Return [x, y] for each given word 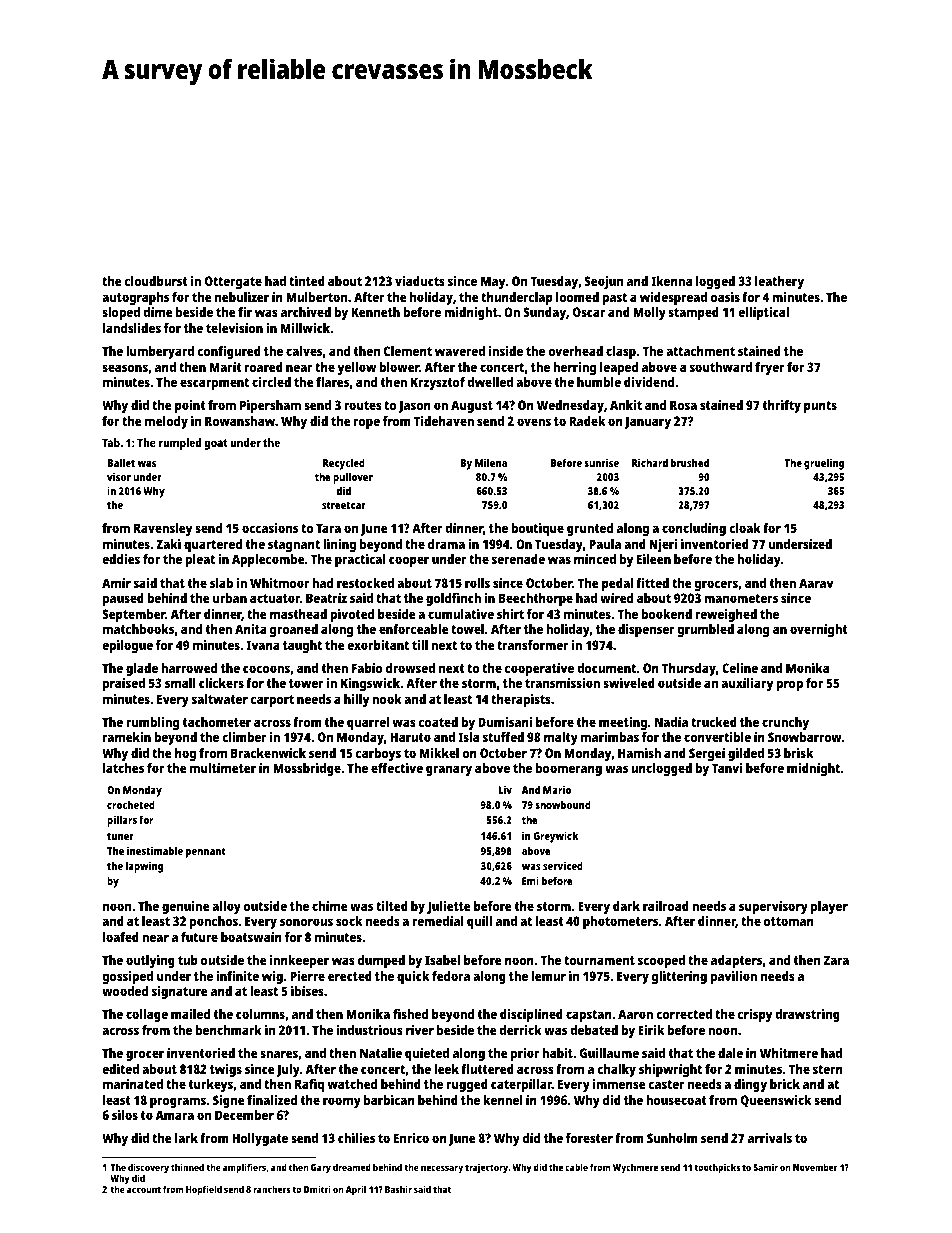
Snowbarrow [805, 737]
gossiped [127, 977]
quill [479, 922]
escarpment [214, 384]
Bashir [398, 1189]
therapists [521, 700]
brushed [690, 462]
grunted [590, 529]
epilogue [127, 646]
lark [186, 1138]
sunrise [601, 462]
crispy [755, 1015]
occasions [270, 528]
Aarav [816, 583]
